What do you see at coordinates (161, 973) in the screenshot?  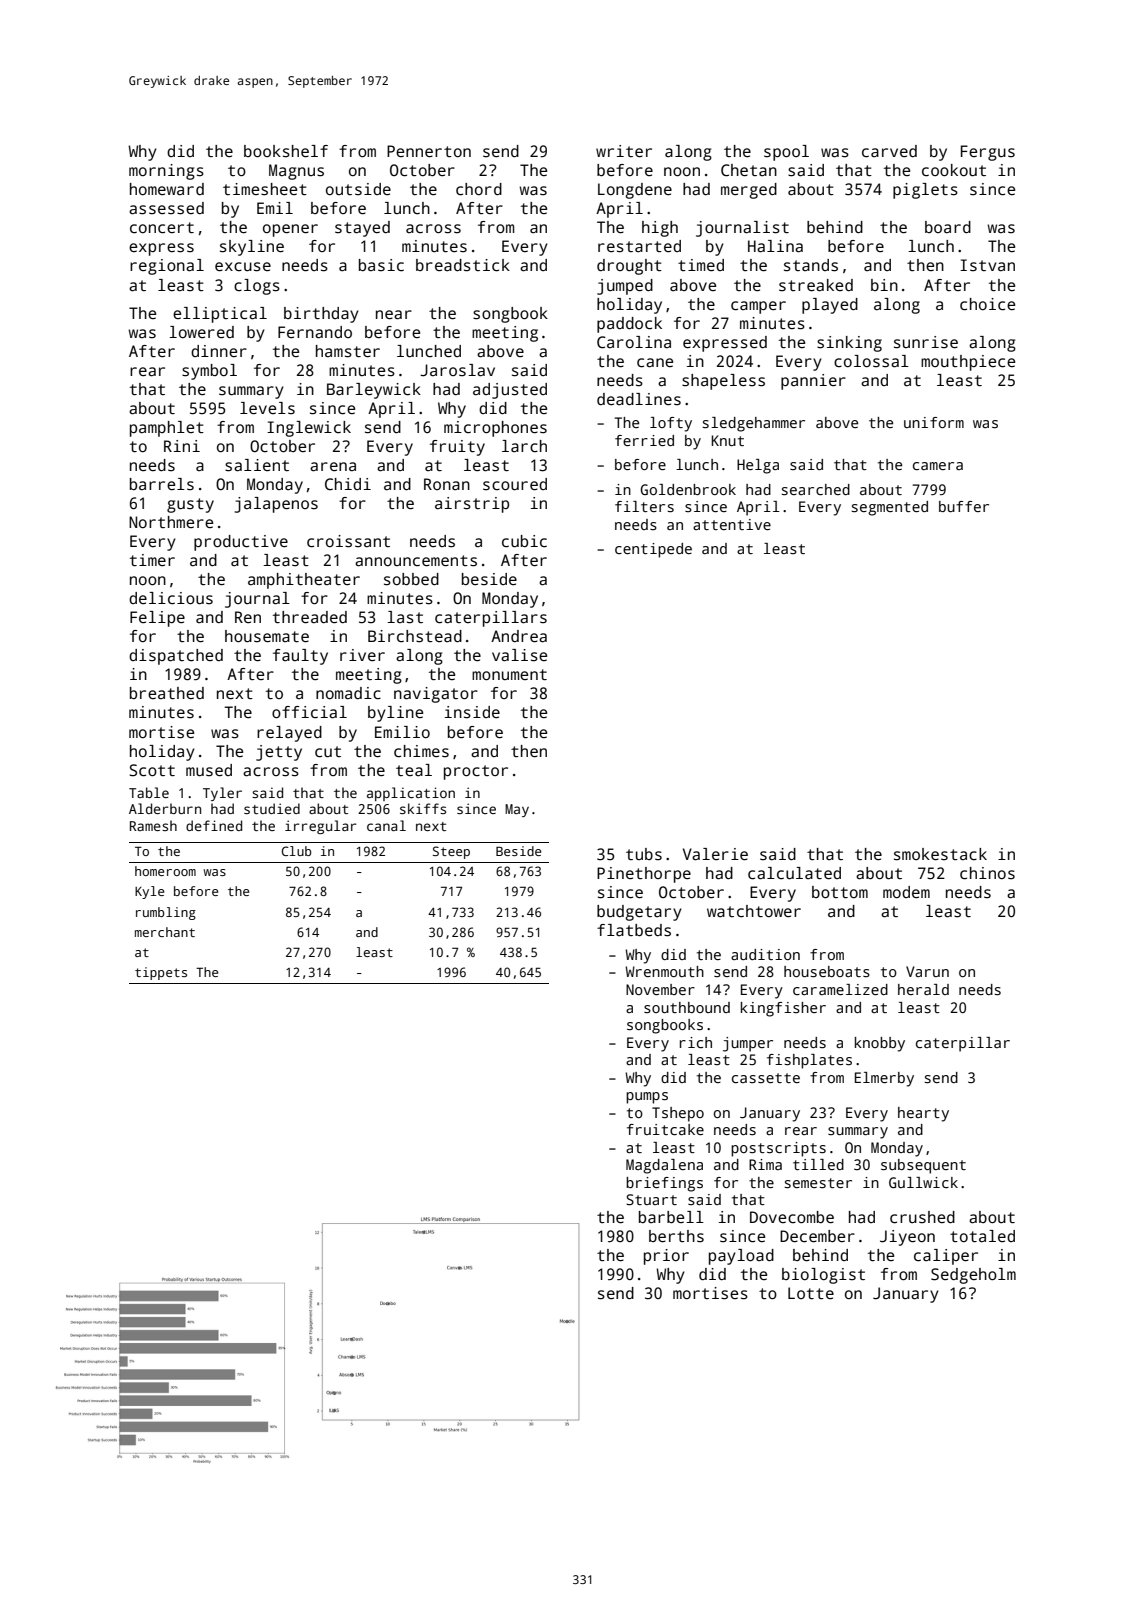 I see `tippets` at bounding box center [161, 973].
